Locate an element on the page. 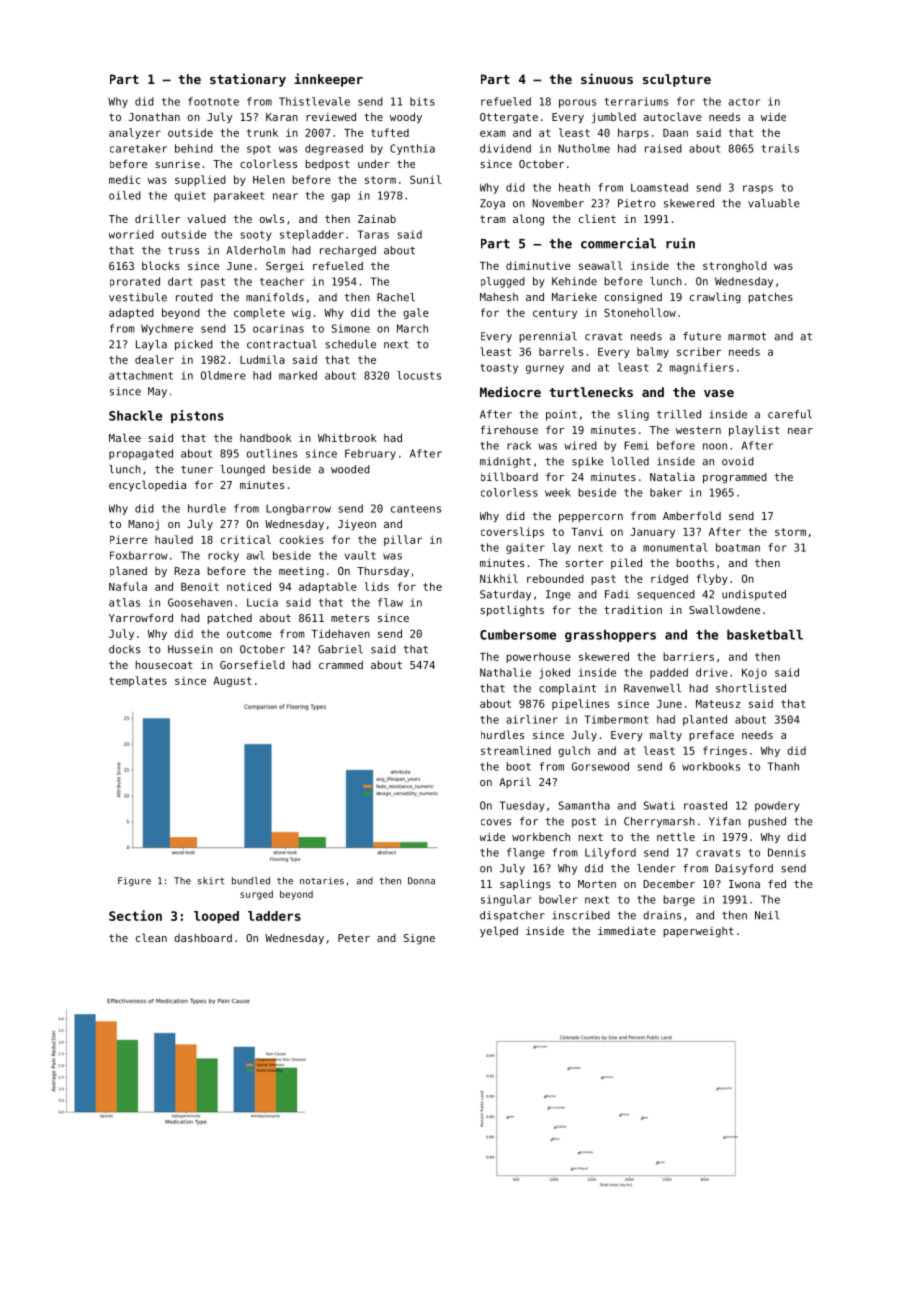  Whitbrook is located at coordinates (347, 437).
